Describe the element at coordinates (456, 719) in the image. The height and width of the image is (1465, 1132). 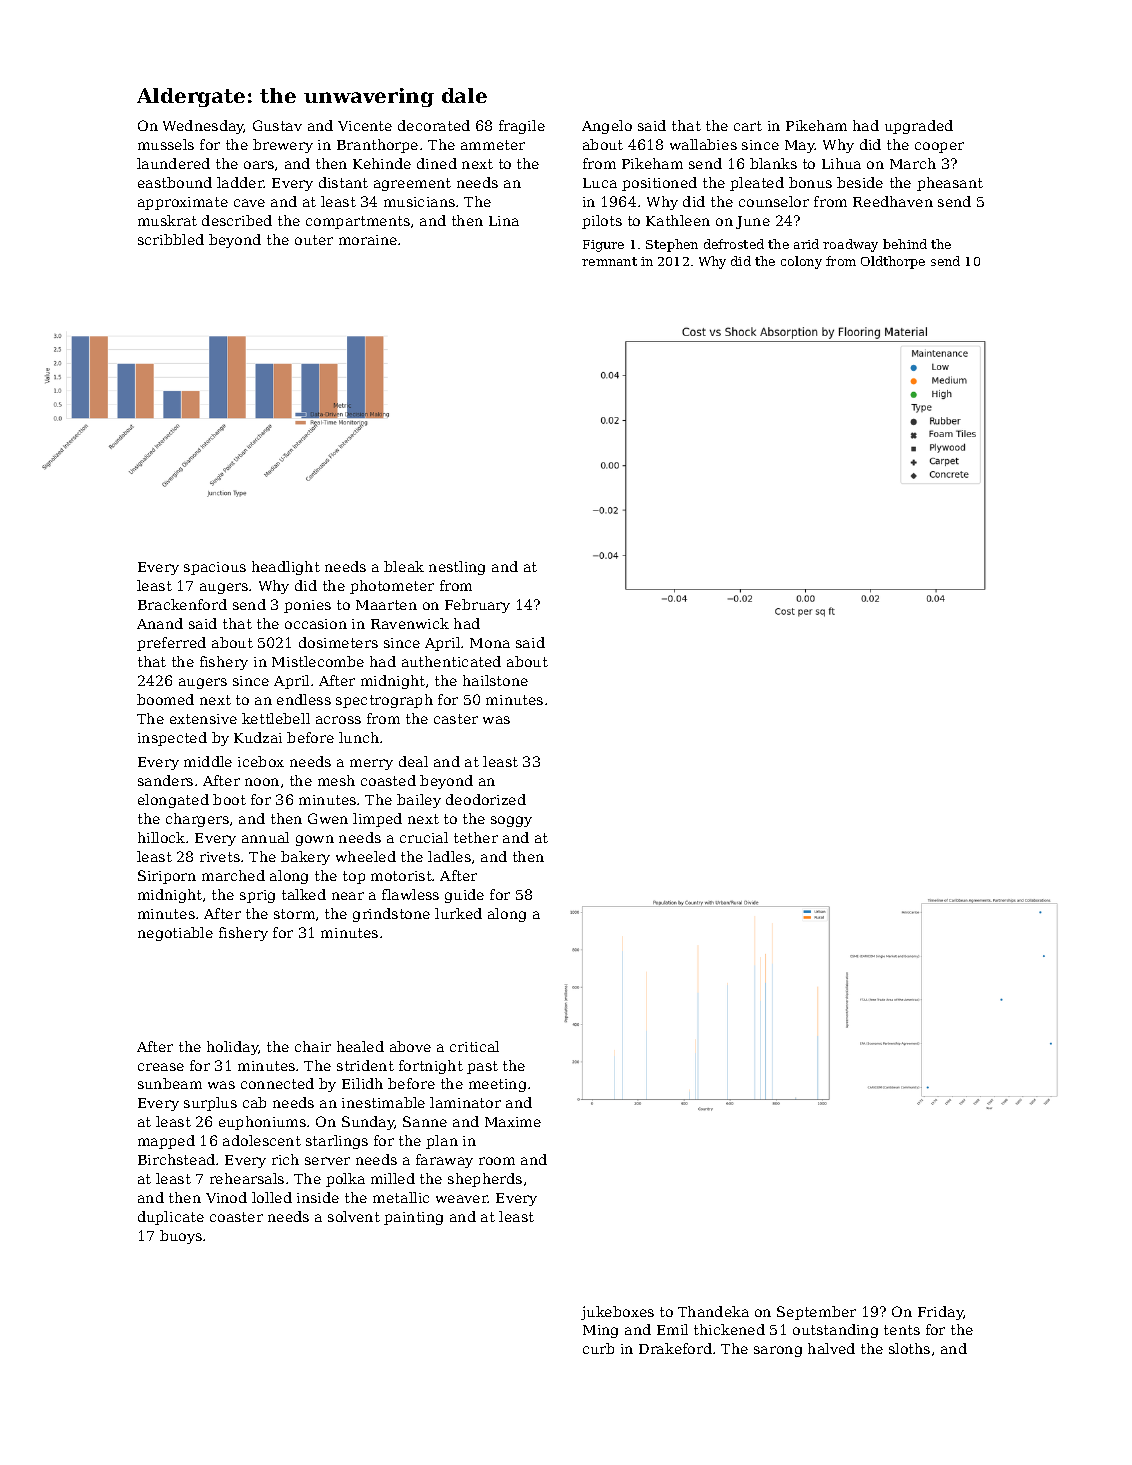
I see `caster` at that location.
